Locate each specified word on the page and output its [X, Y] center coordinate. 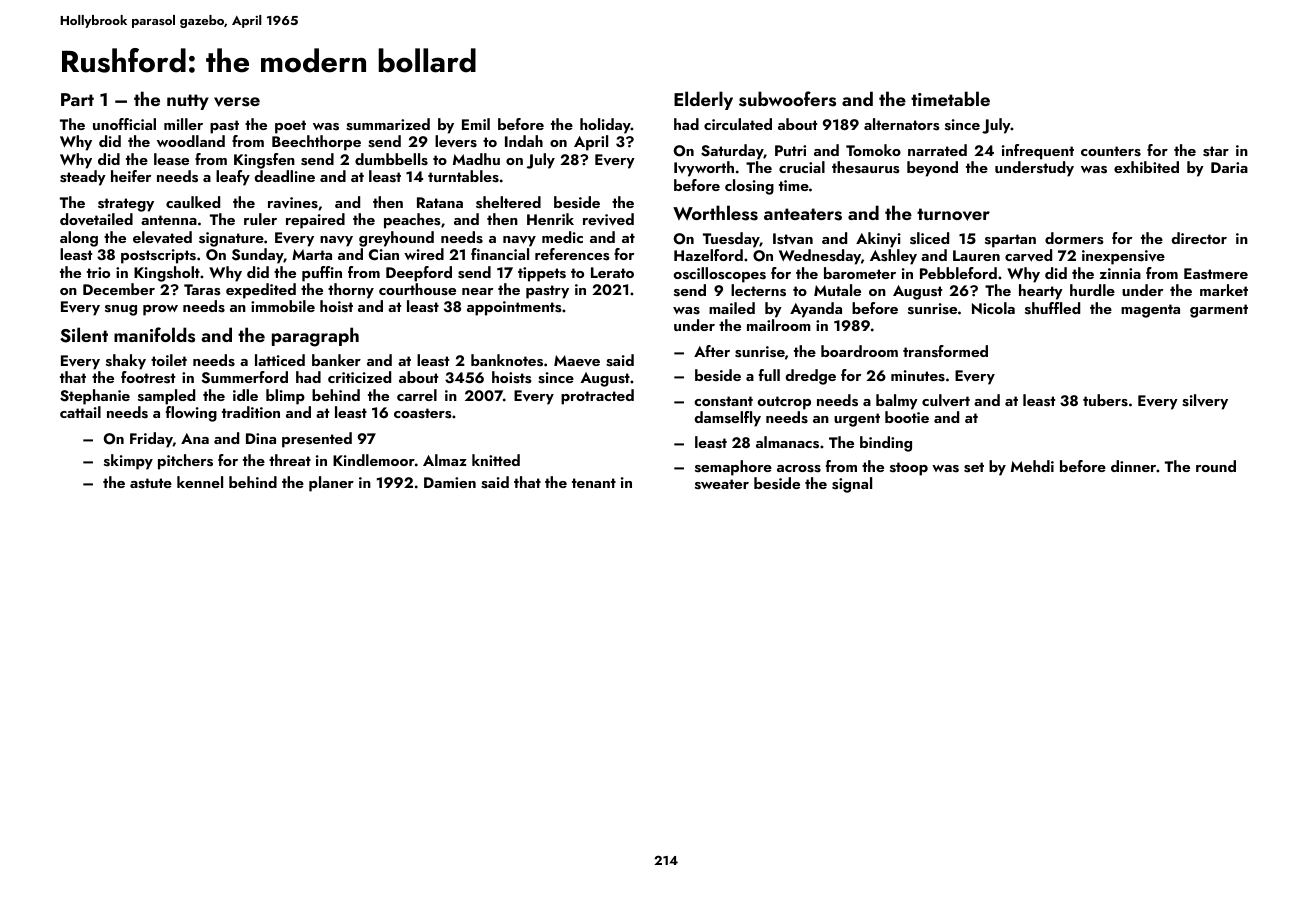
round [1216, 466]
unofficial [124, 124]
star [1216, 151]
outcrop [784, 403]
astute [151, 483]
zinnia [1120, 273]
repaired [315, 221]
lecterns [758, 290]
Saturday [732, 152]
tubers [1105, 400]
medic [562, 237]
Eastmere [1216, 274]
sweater [722, 484]
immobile [283, 306]
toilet [169, 360]
